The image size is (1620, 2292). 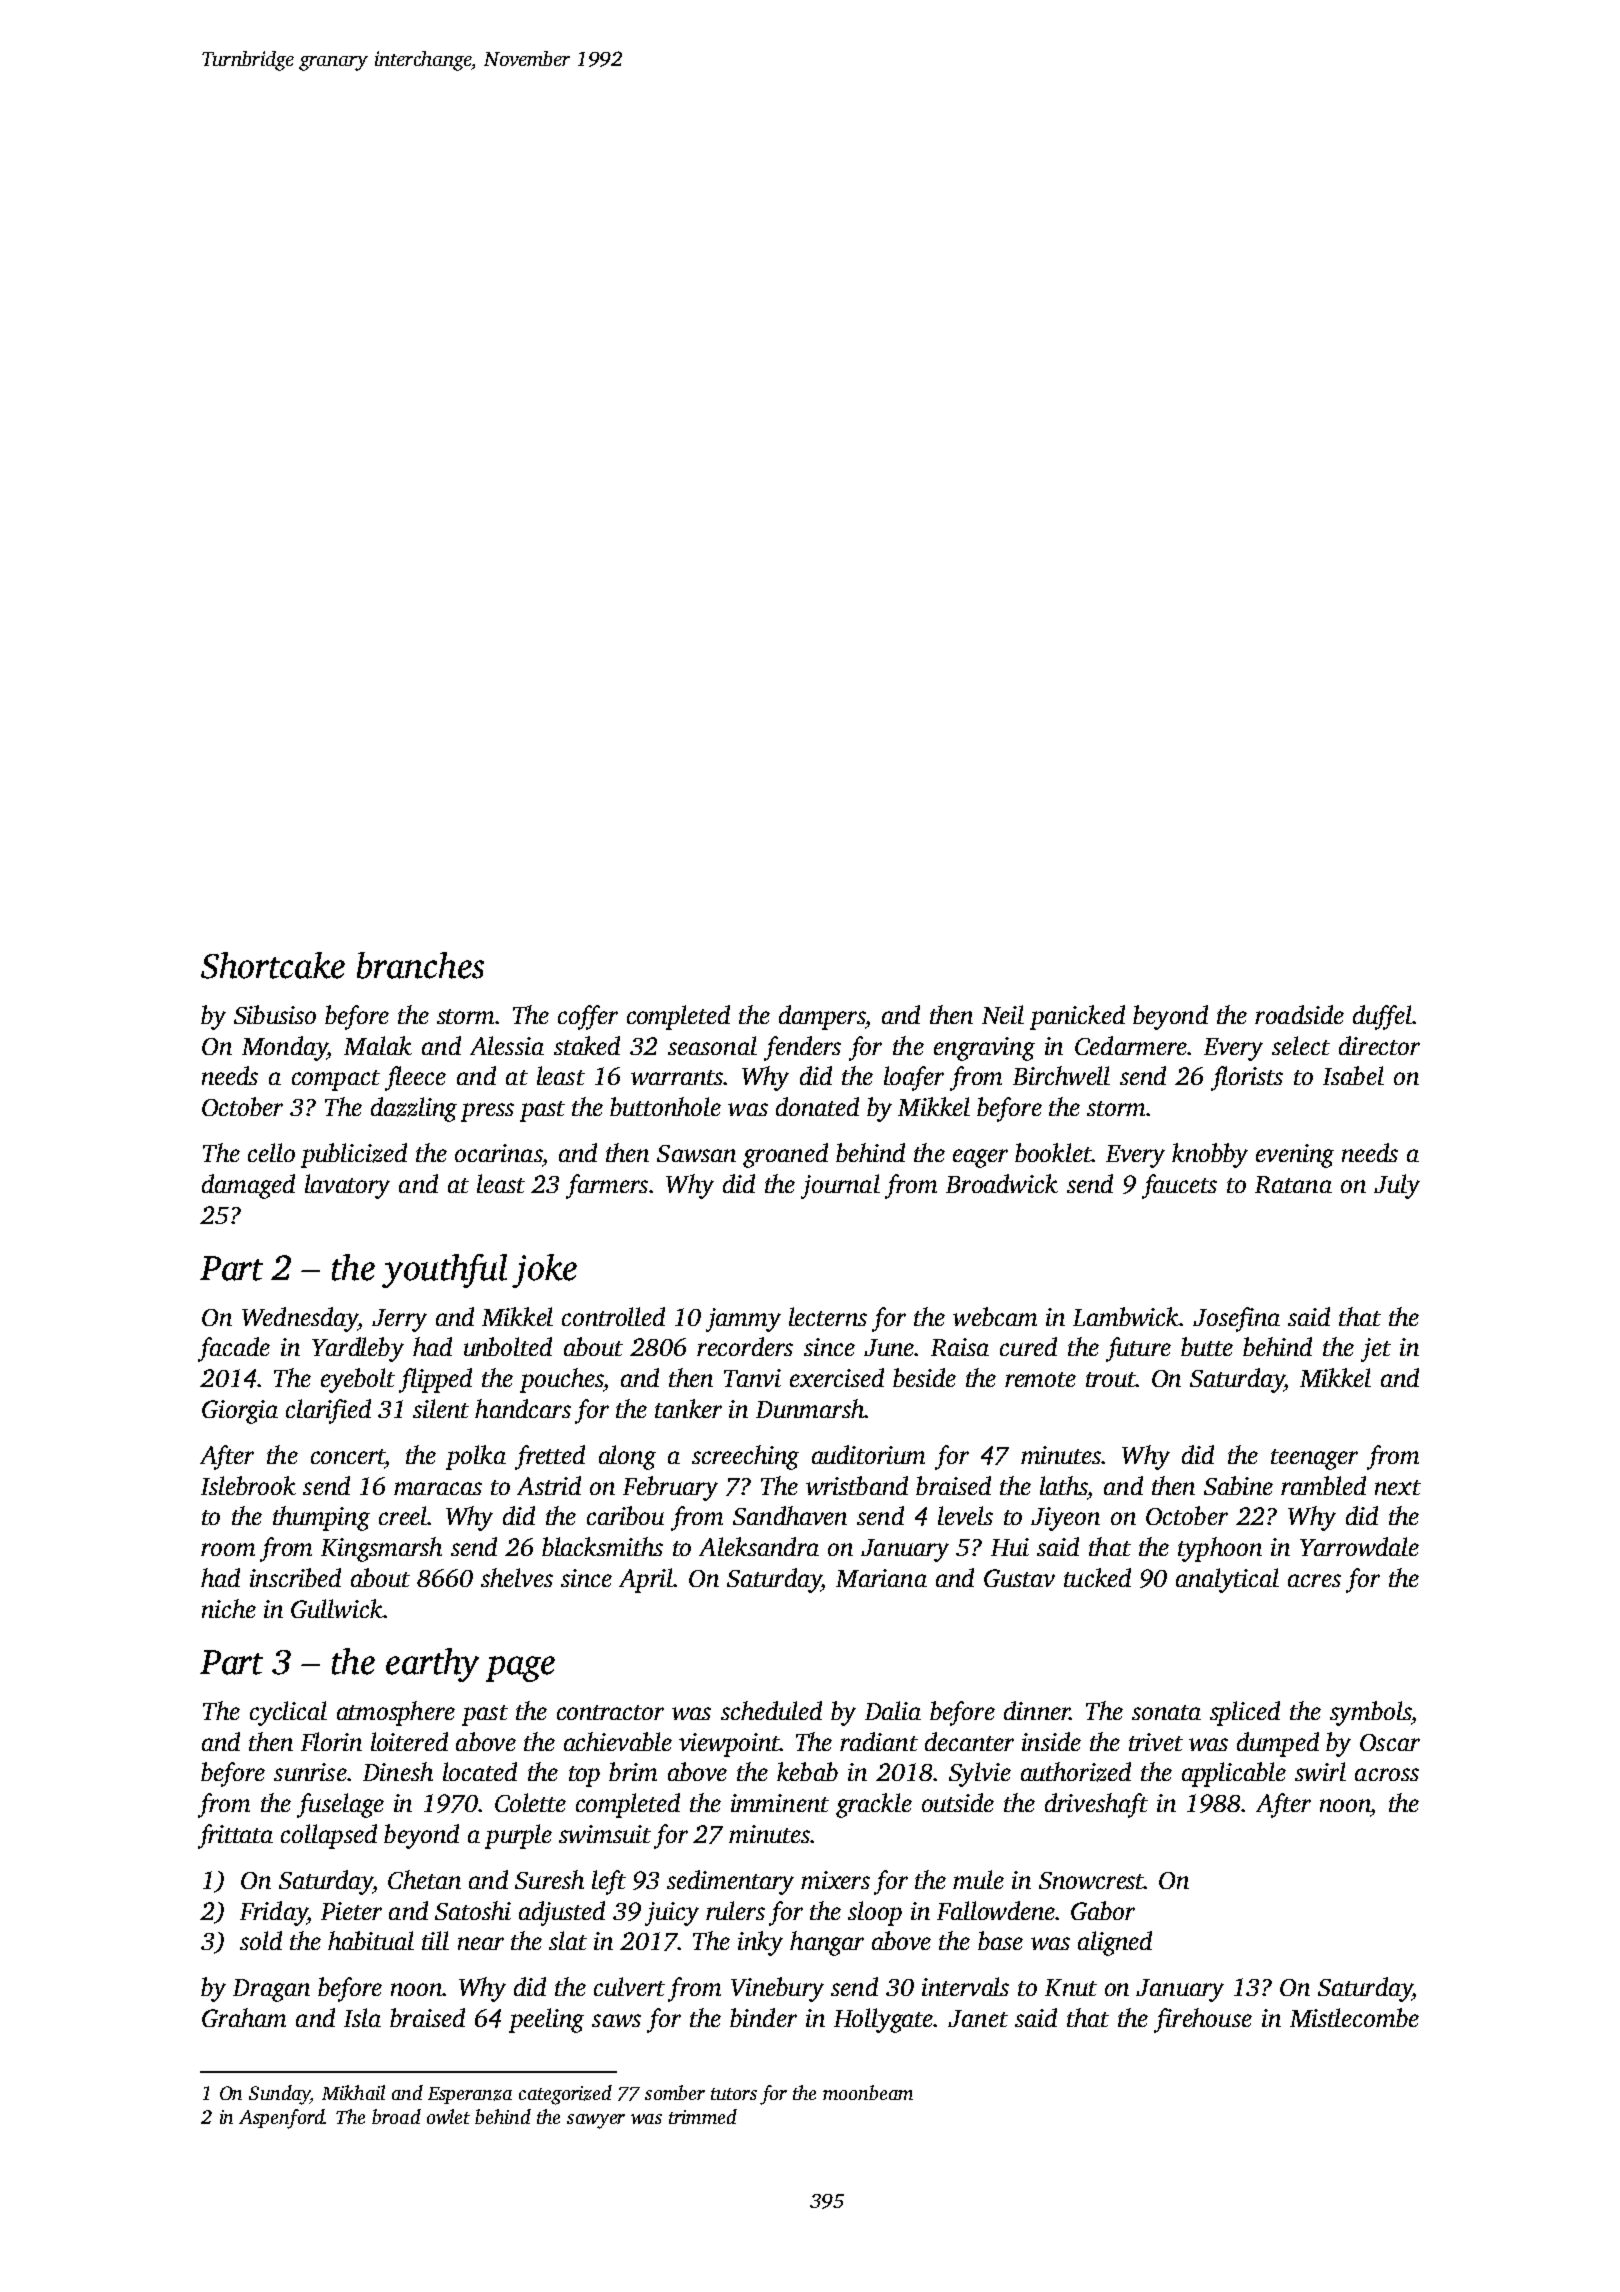 I want to click on recorders, so click(x=745, y=1346).
